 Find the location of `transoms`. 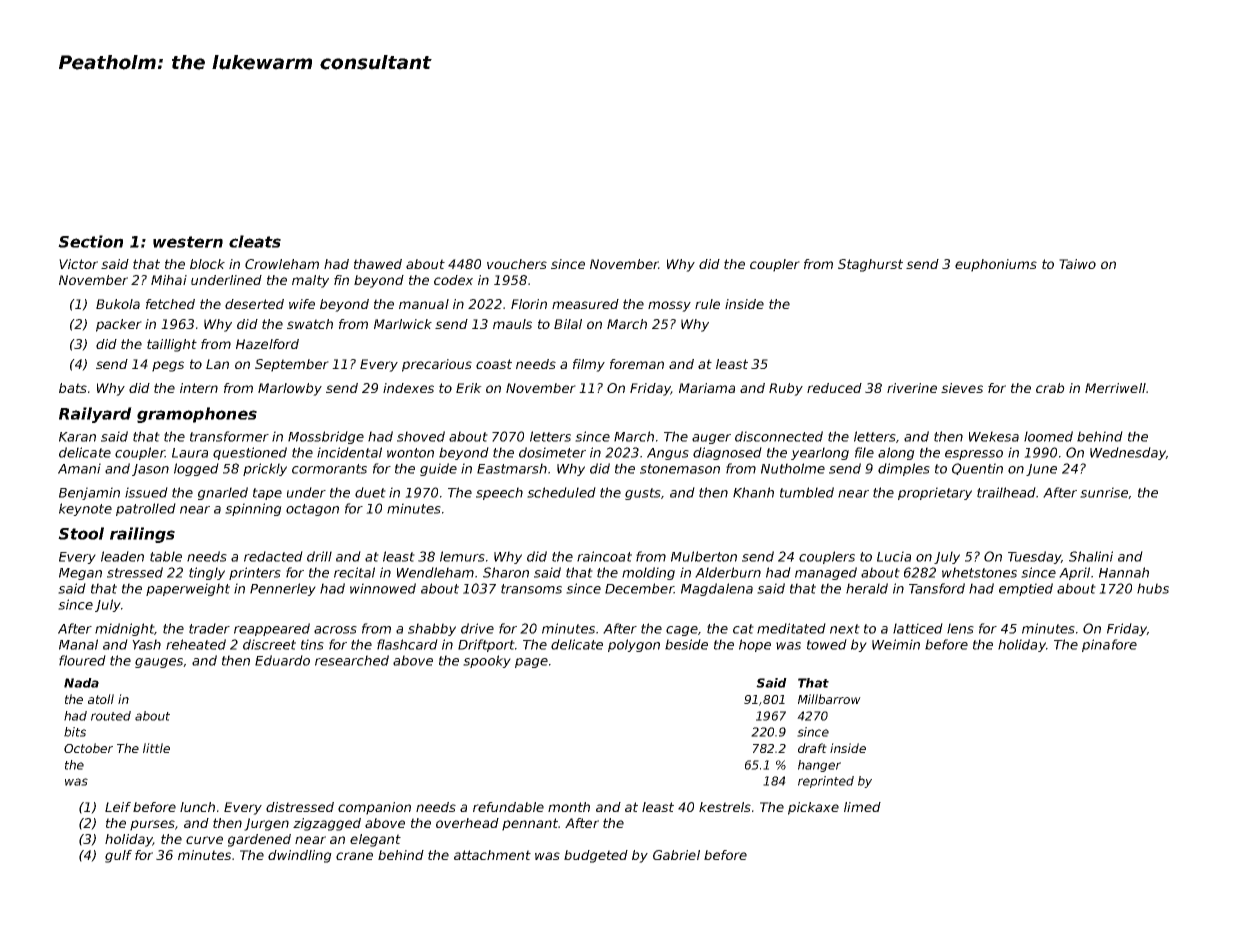

transoms is located at coordinates (531, 589).
